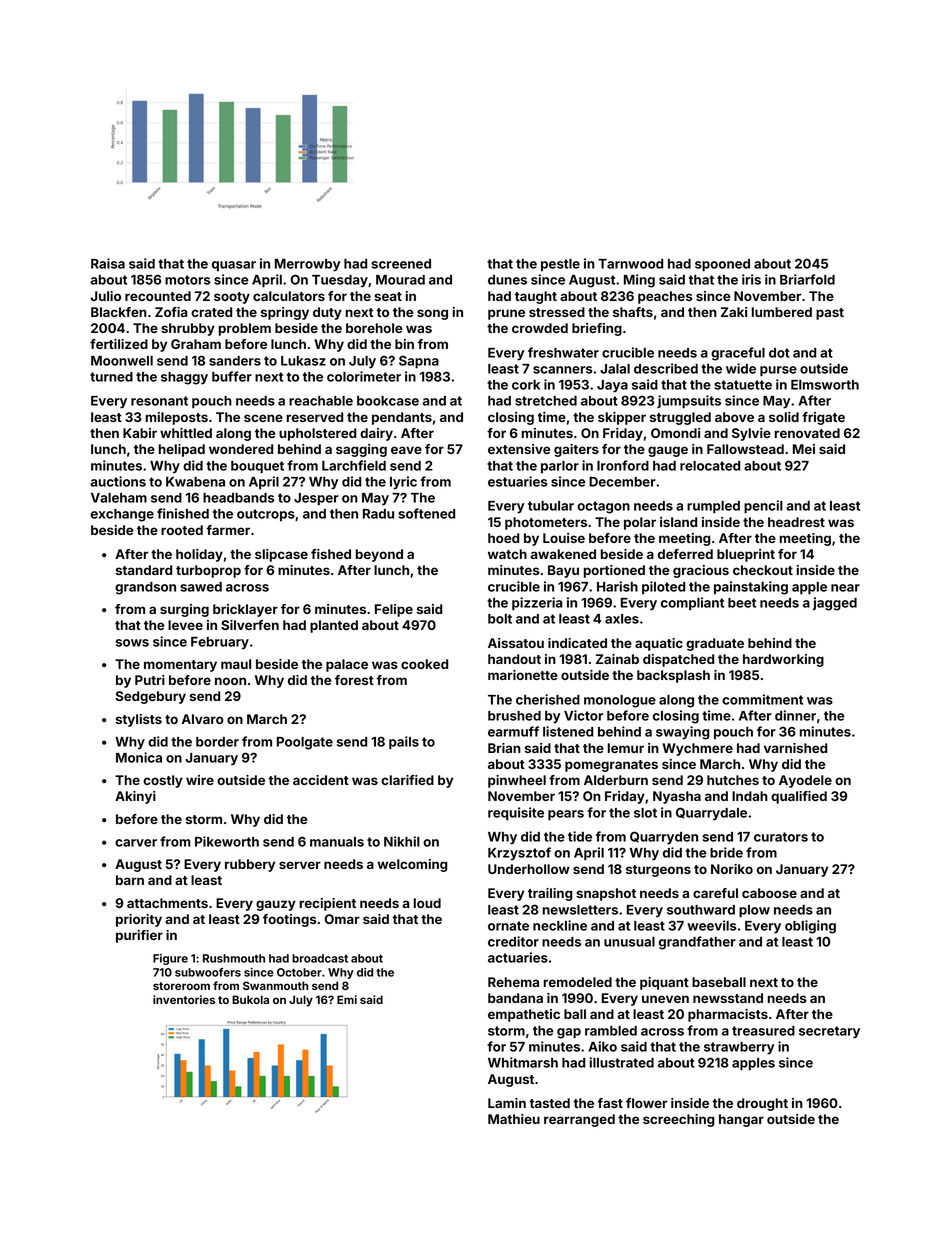 The width and height of the image is (952, 1233). Describe the element at coordinates (741, 1120) in the image. I see `hangar` at that location.
